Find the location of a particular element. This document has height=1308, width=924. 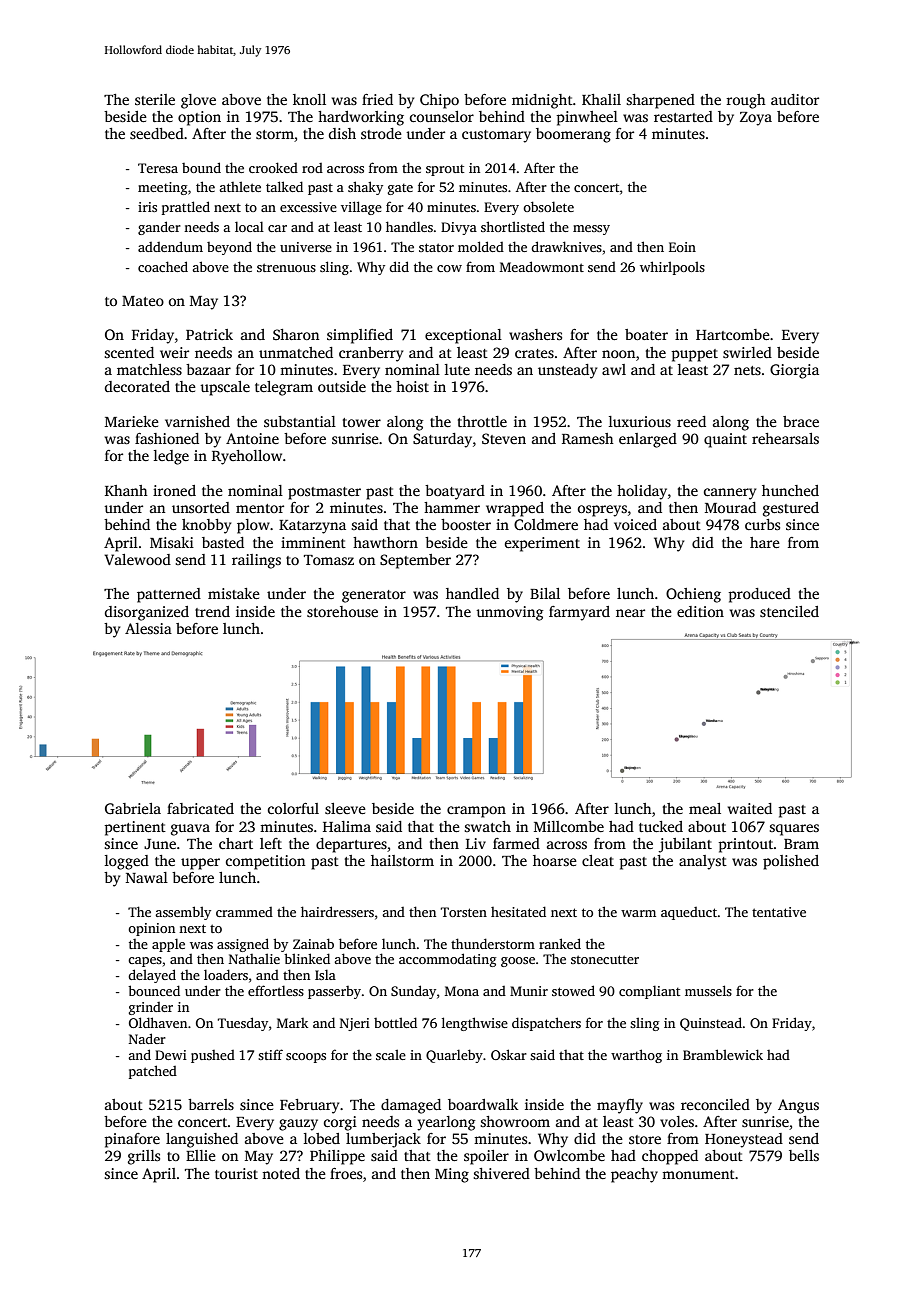

sterile is located at coordinates (155, 99).
